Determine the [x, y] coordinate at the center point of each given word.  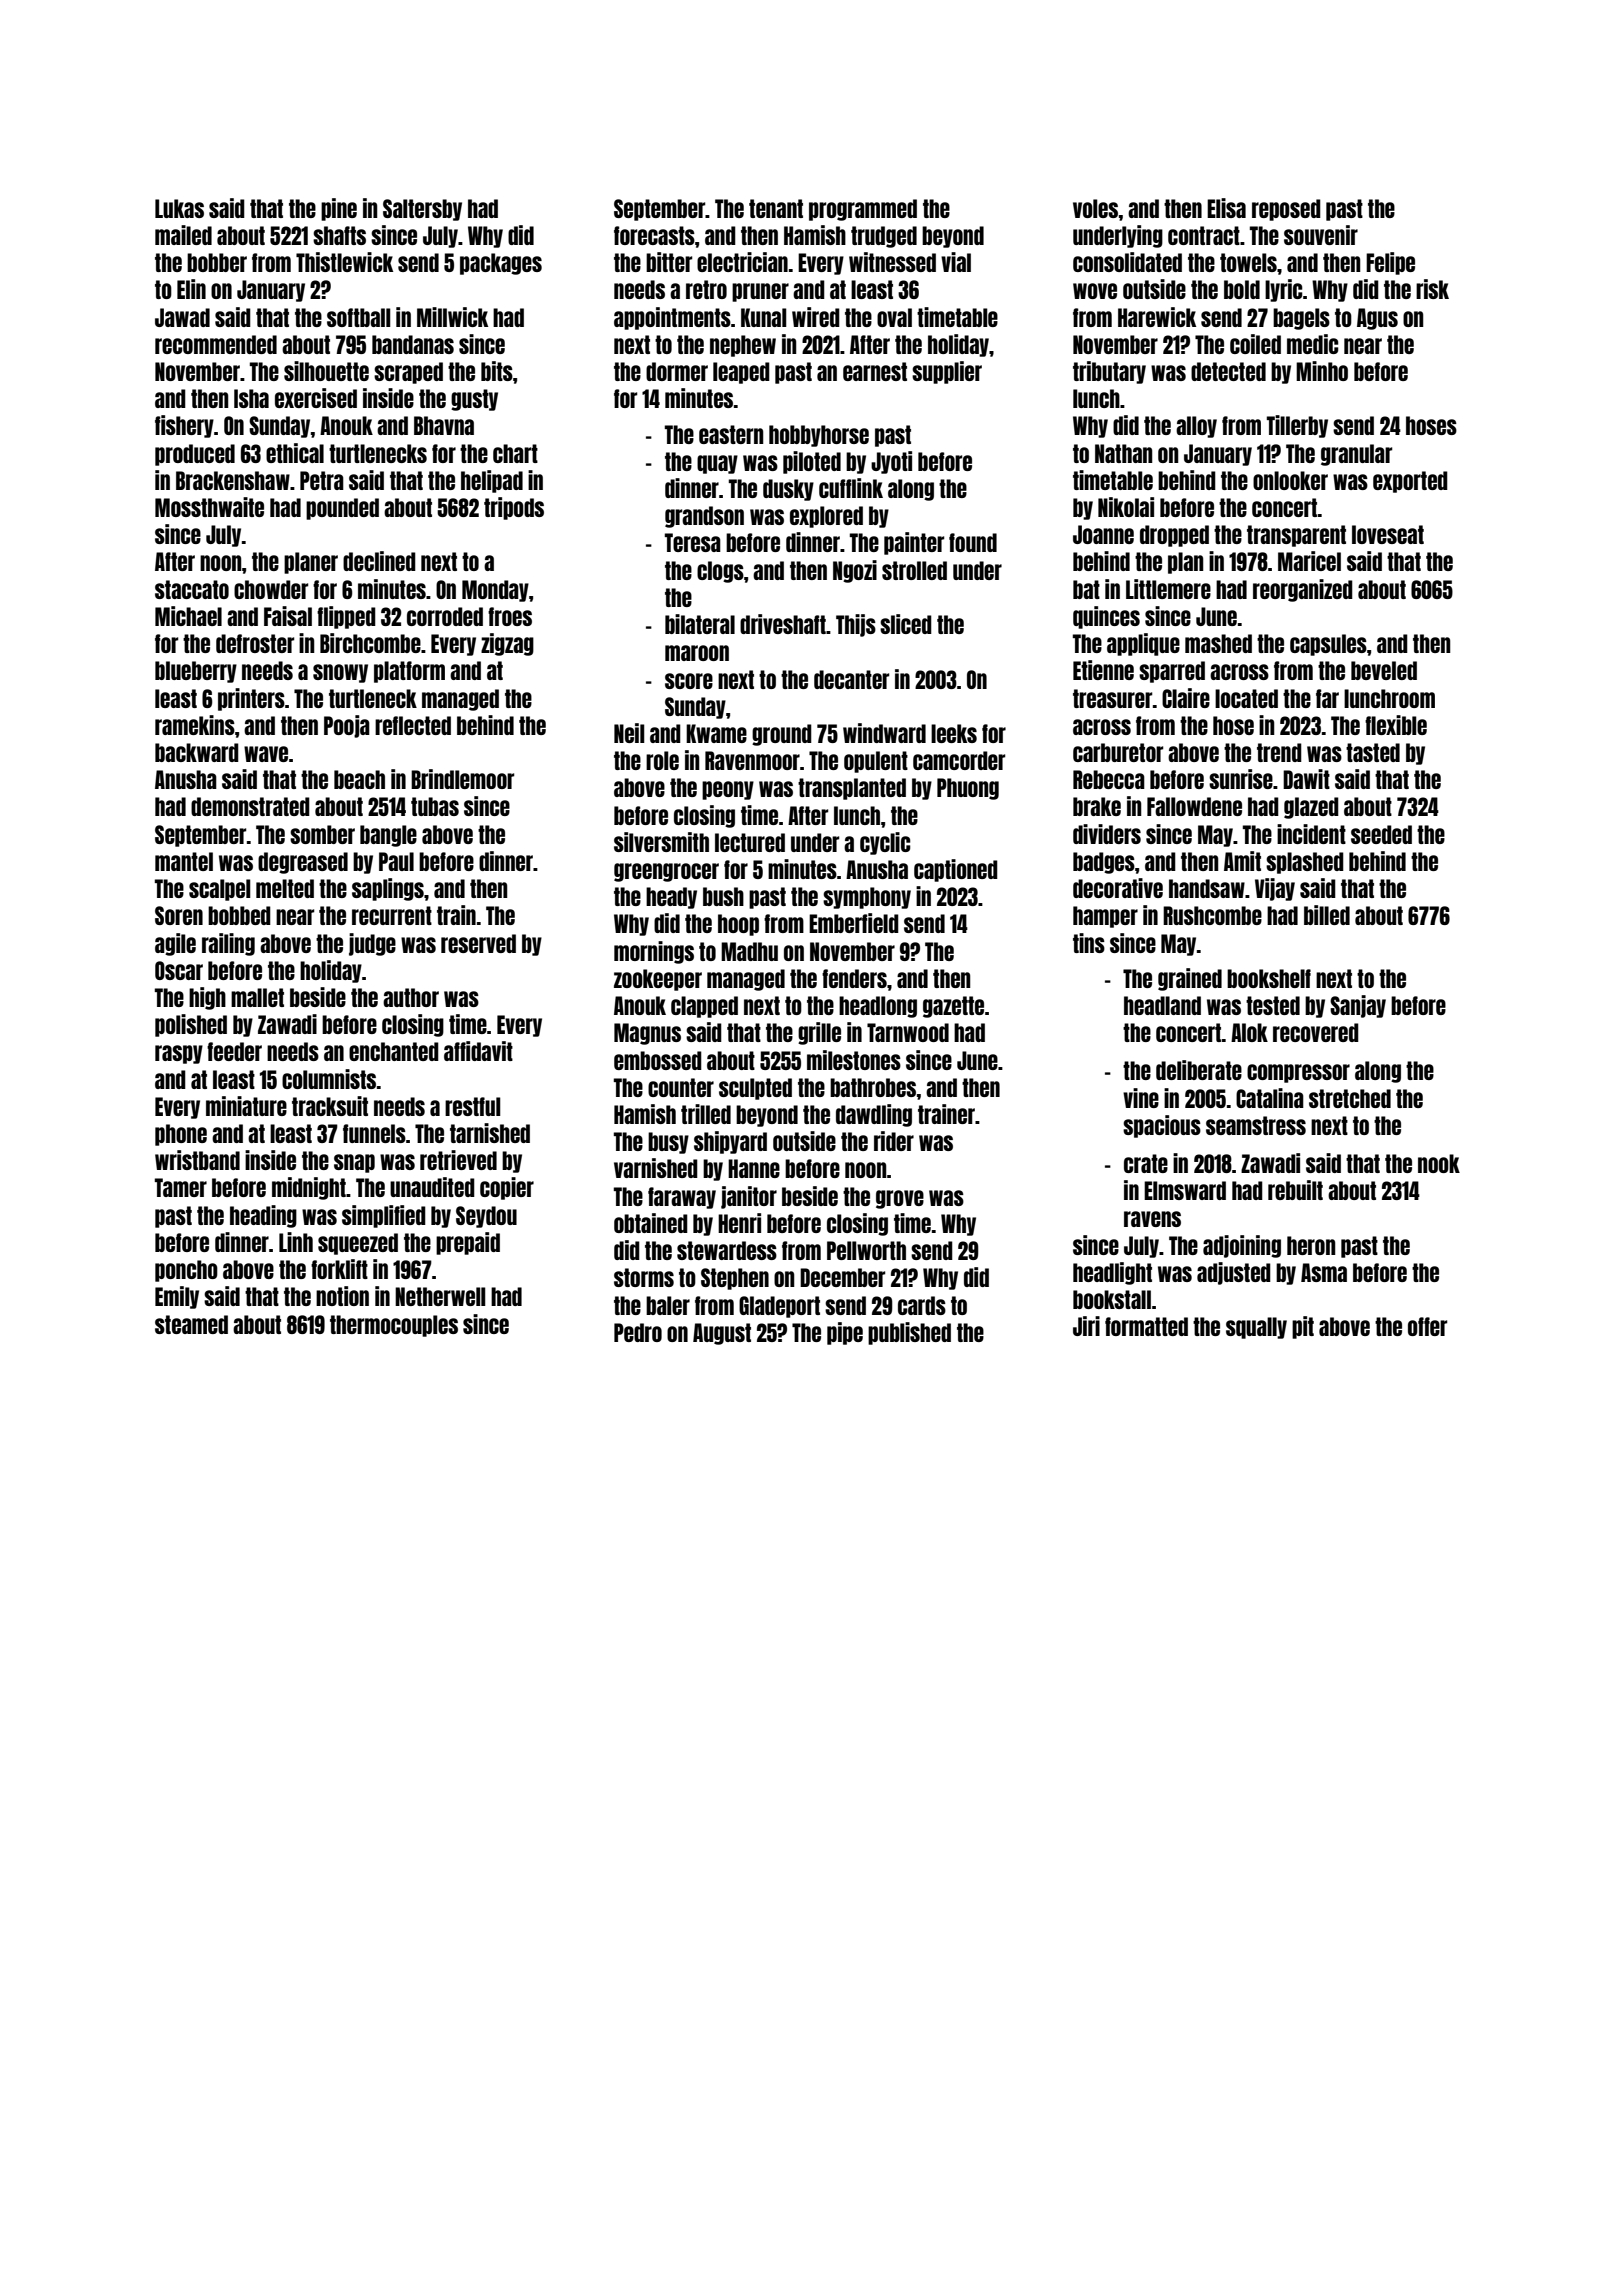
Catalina [1270, 1098]
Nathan [1123, 453]
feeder [234, 1051]
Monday [495, 591]
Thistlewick [344, 262]
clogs [720, 572]
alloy [1196, 427]
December [842, 1277]
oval [894, 317]
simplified [384, 1216]
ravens [1152, 1219]
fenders [854, 978]
